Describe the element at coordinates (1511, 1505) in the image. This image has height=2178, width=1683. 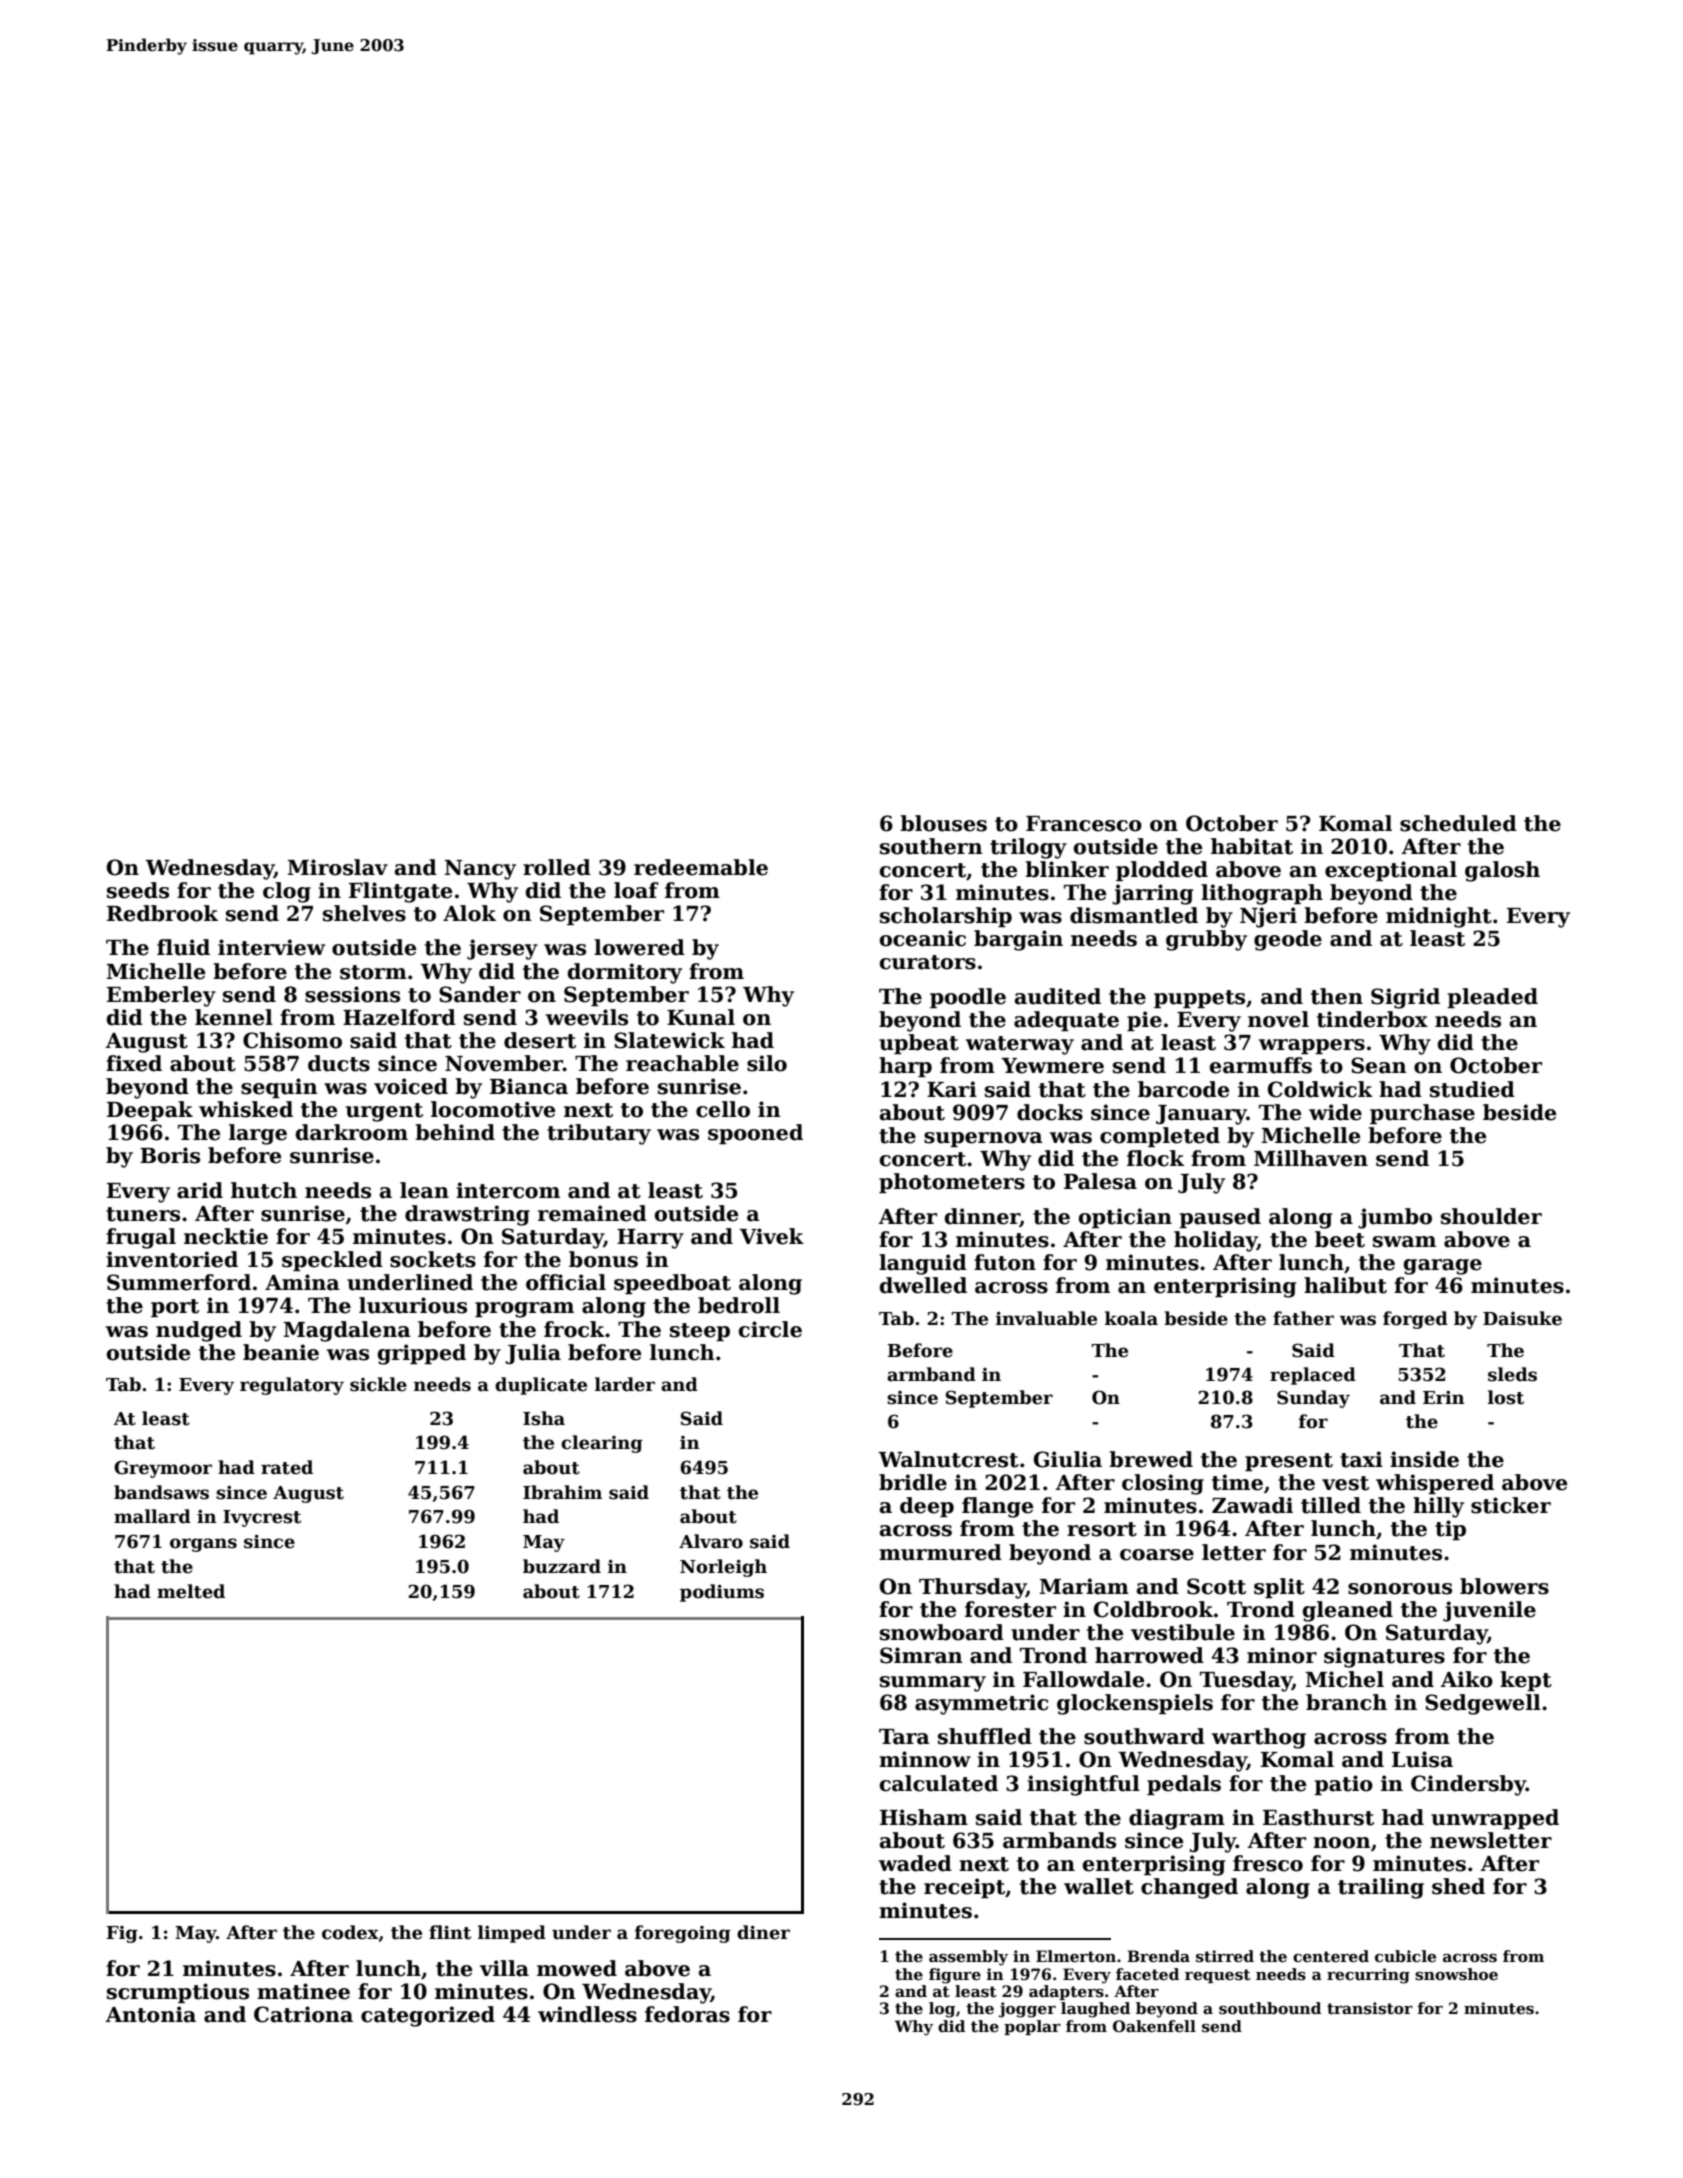
I see `sticker` at that location.
